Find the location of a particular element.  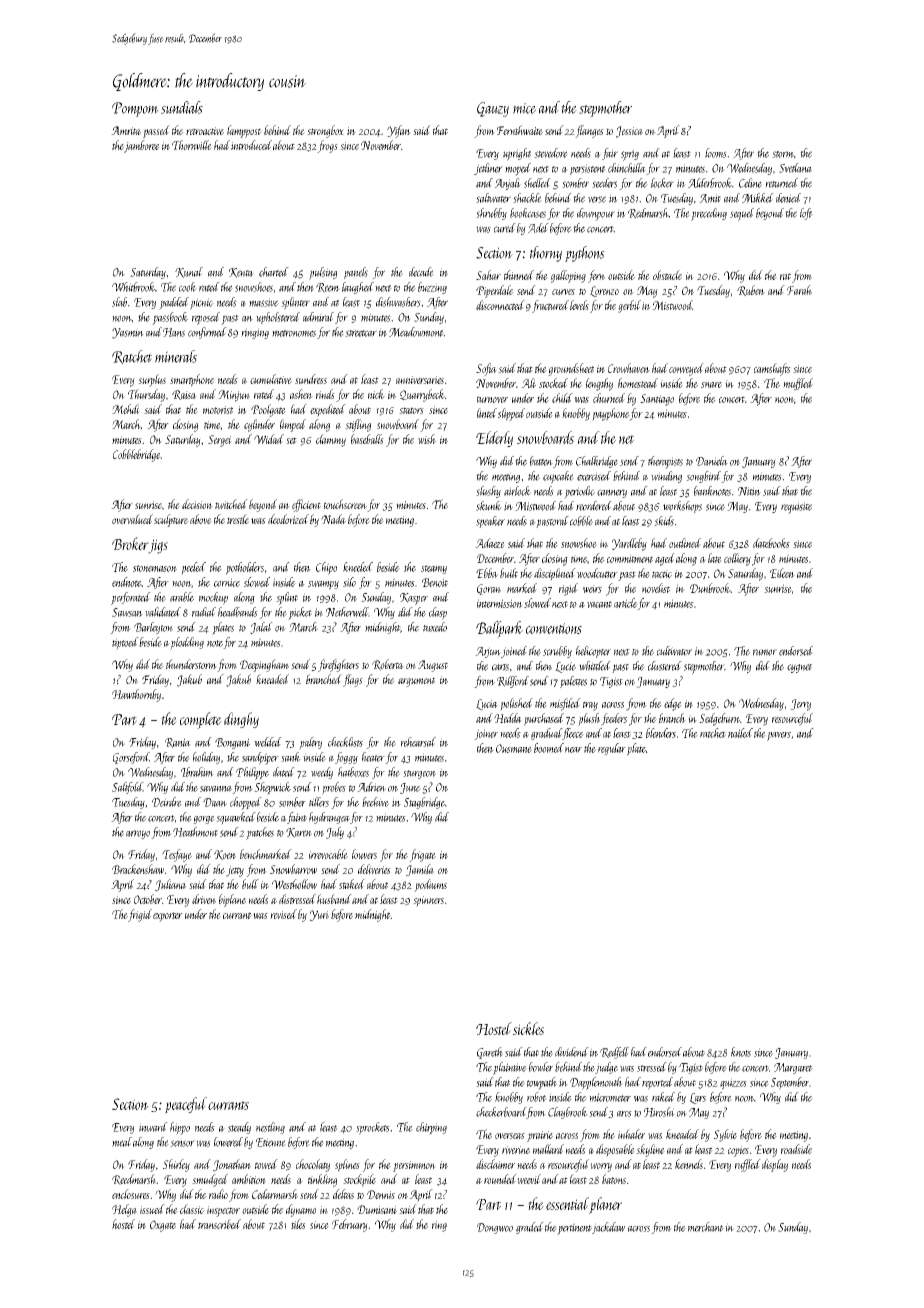

peeled is located at coordinates (193, 568).
